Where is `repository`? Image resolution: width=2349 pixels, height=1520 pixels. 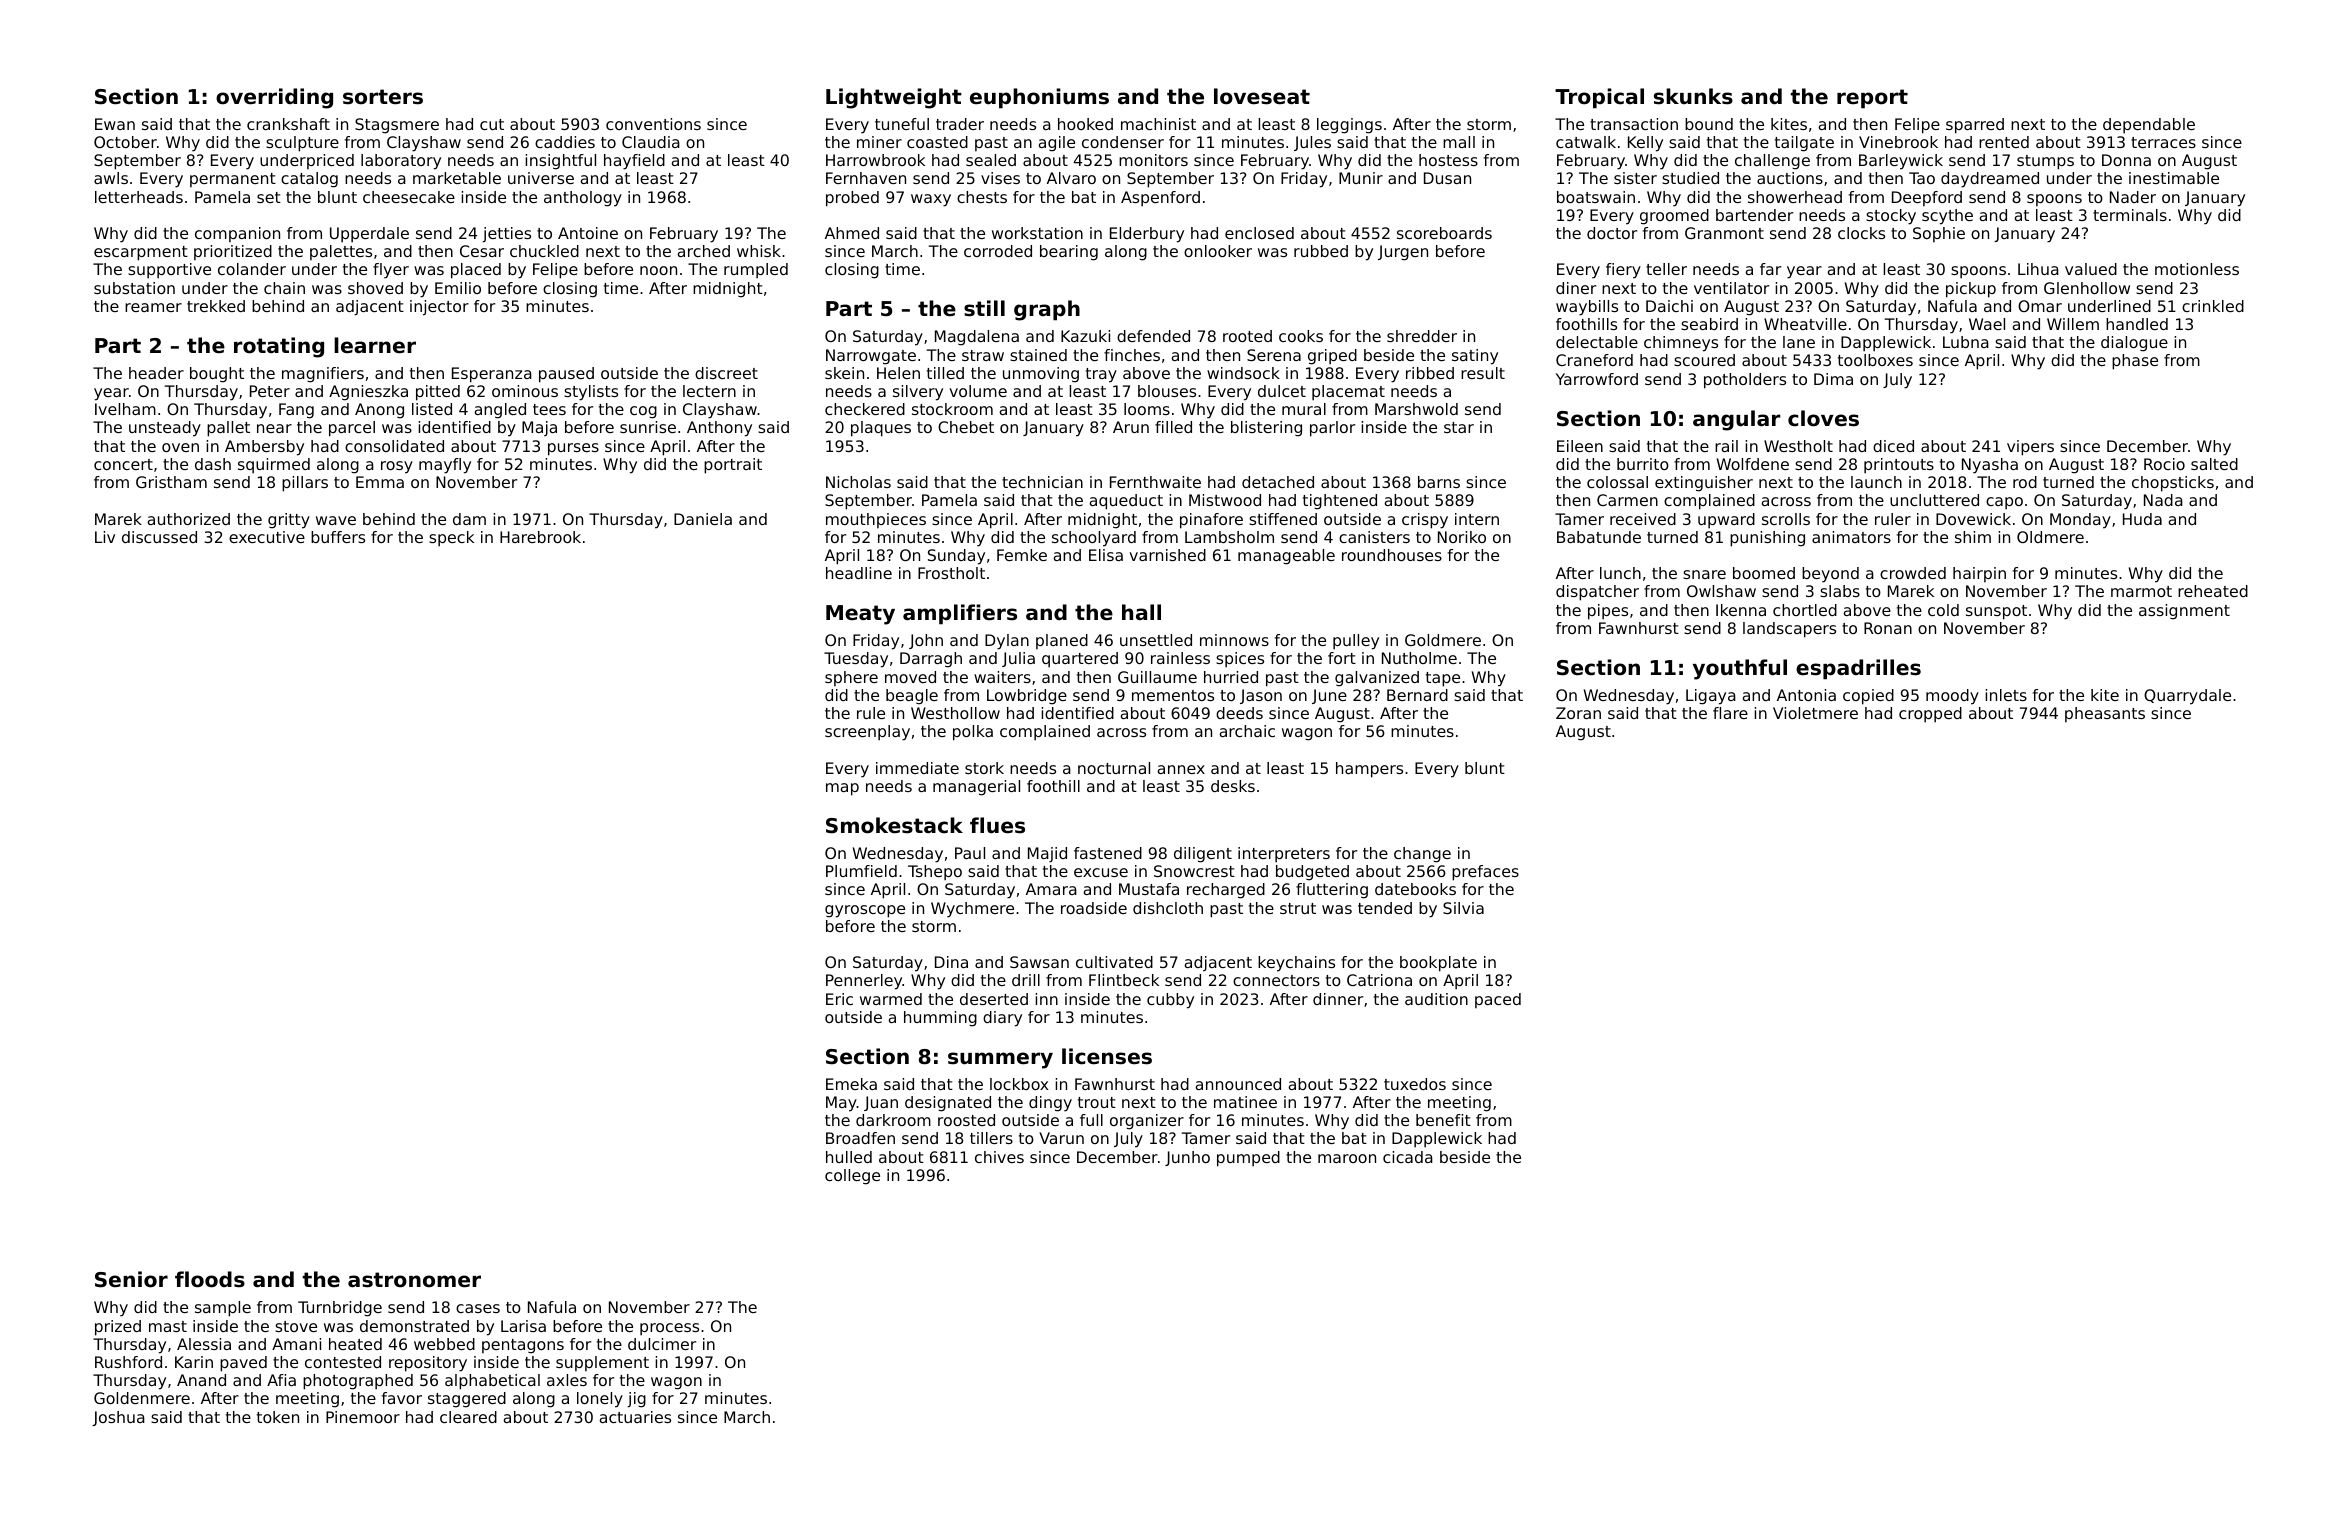
repository is located at coordinates (428, 1364).
